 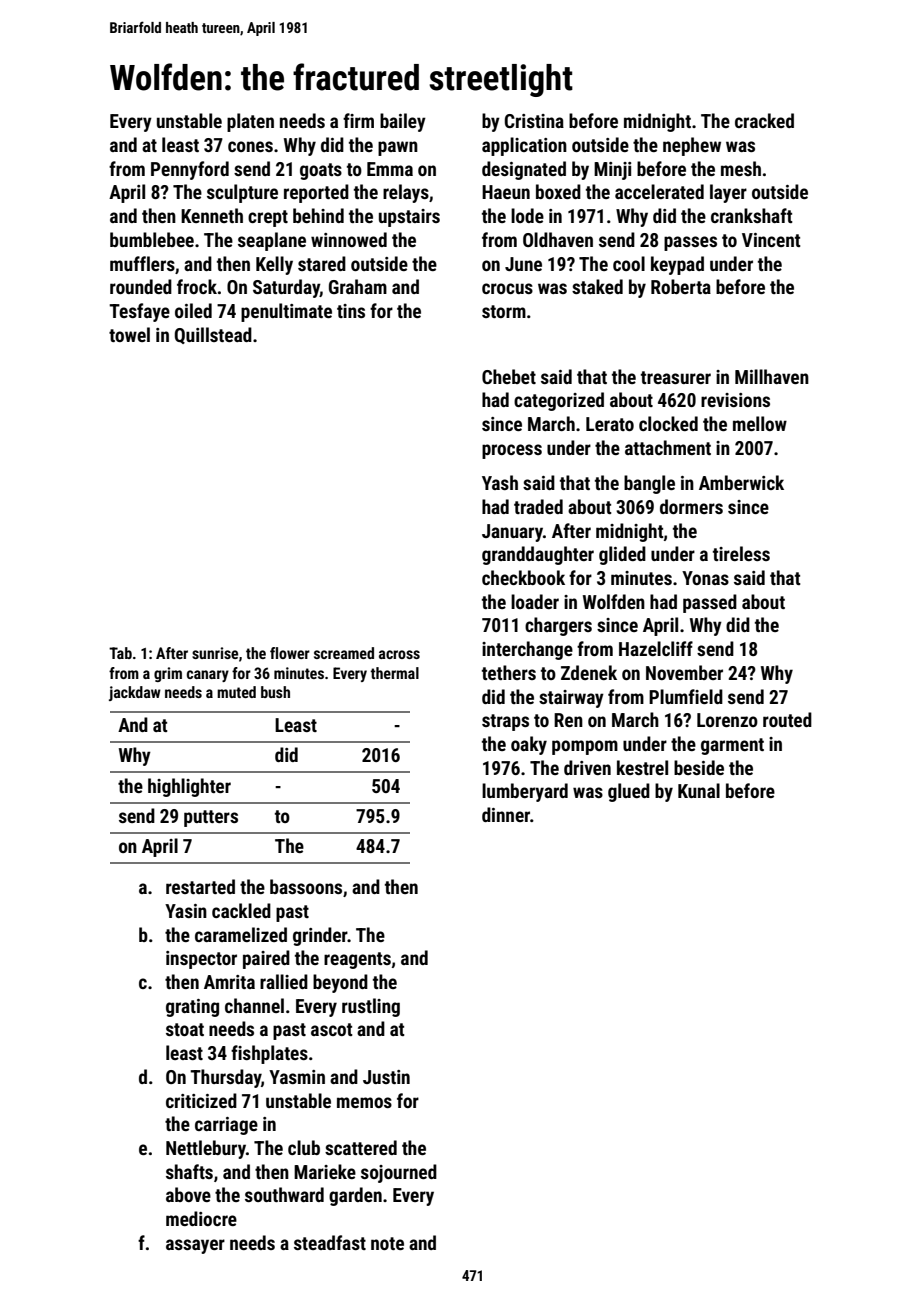 What do you see at coordinates (676, 377) in the screenshot?
I see `treasurer` at bounding box center [676, 377].
